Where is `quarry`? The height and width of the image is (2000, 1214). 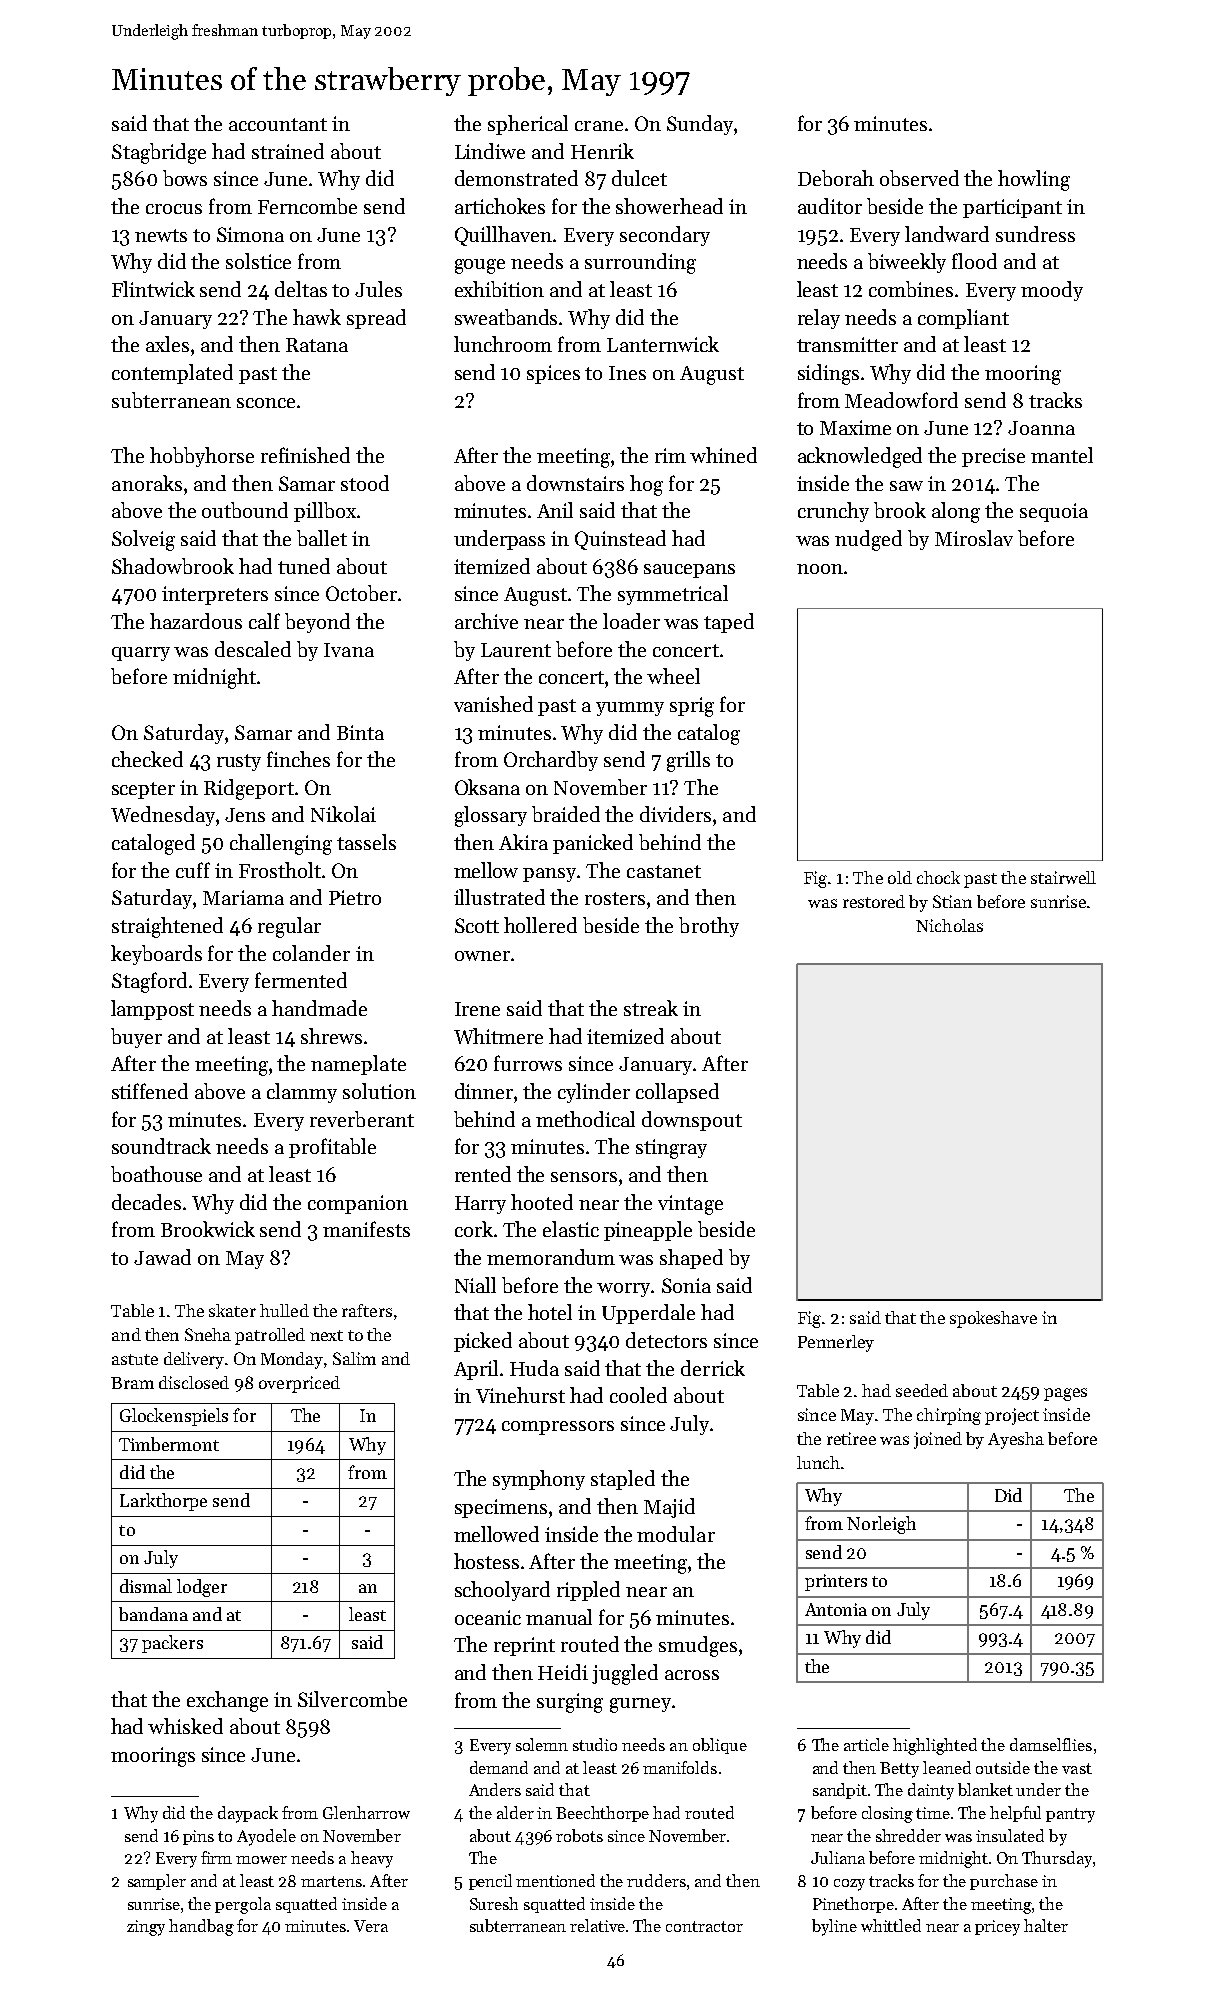 quarry is located at coordinates (141, 654).
